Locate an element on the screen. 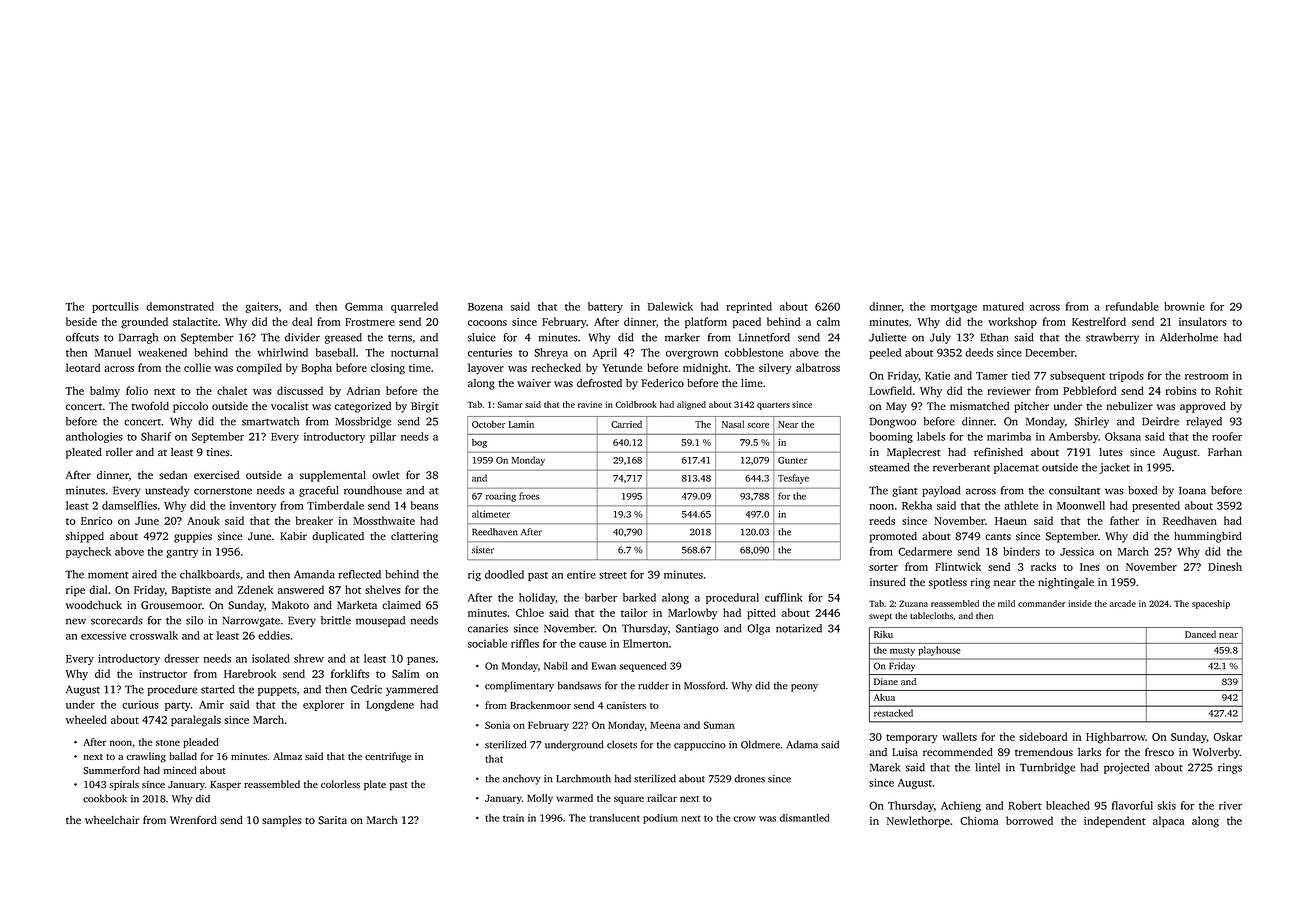 The image size is (1308, 924). started is located at coordinates (218, 689).
